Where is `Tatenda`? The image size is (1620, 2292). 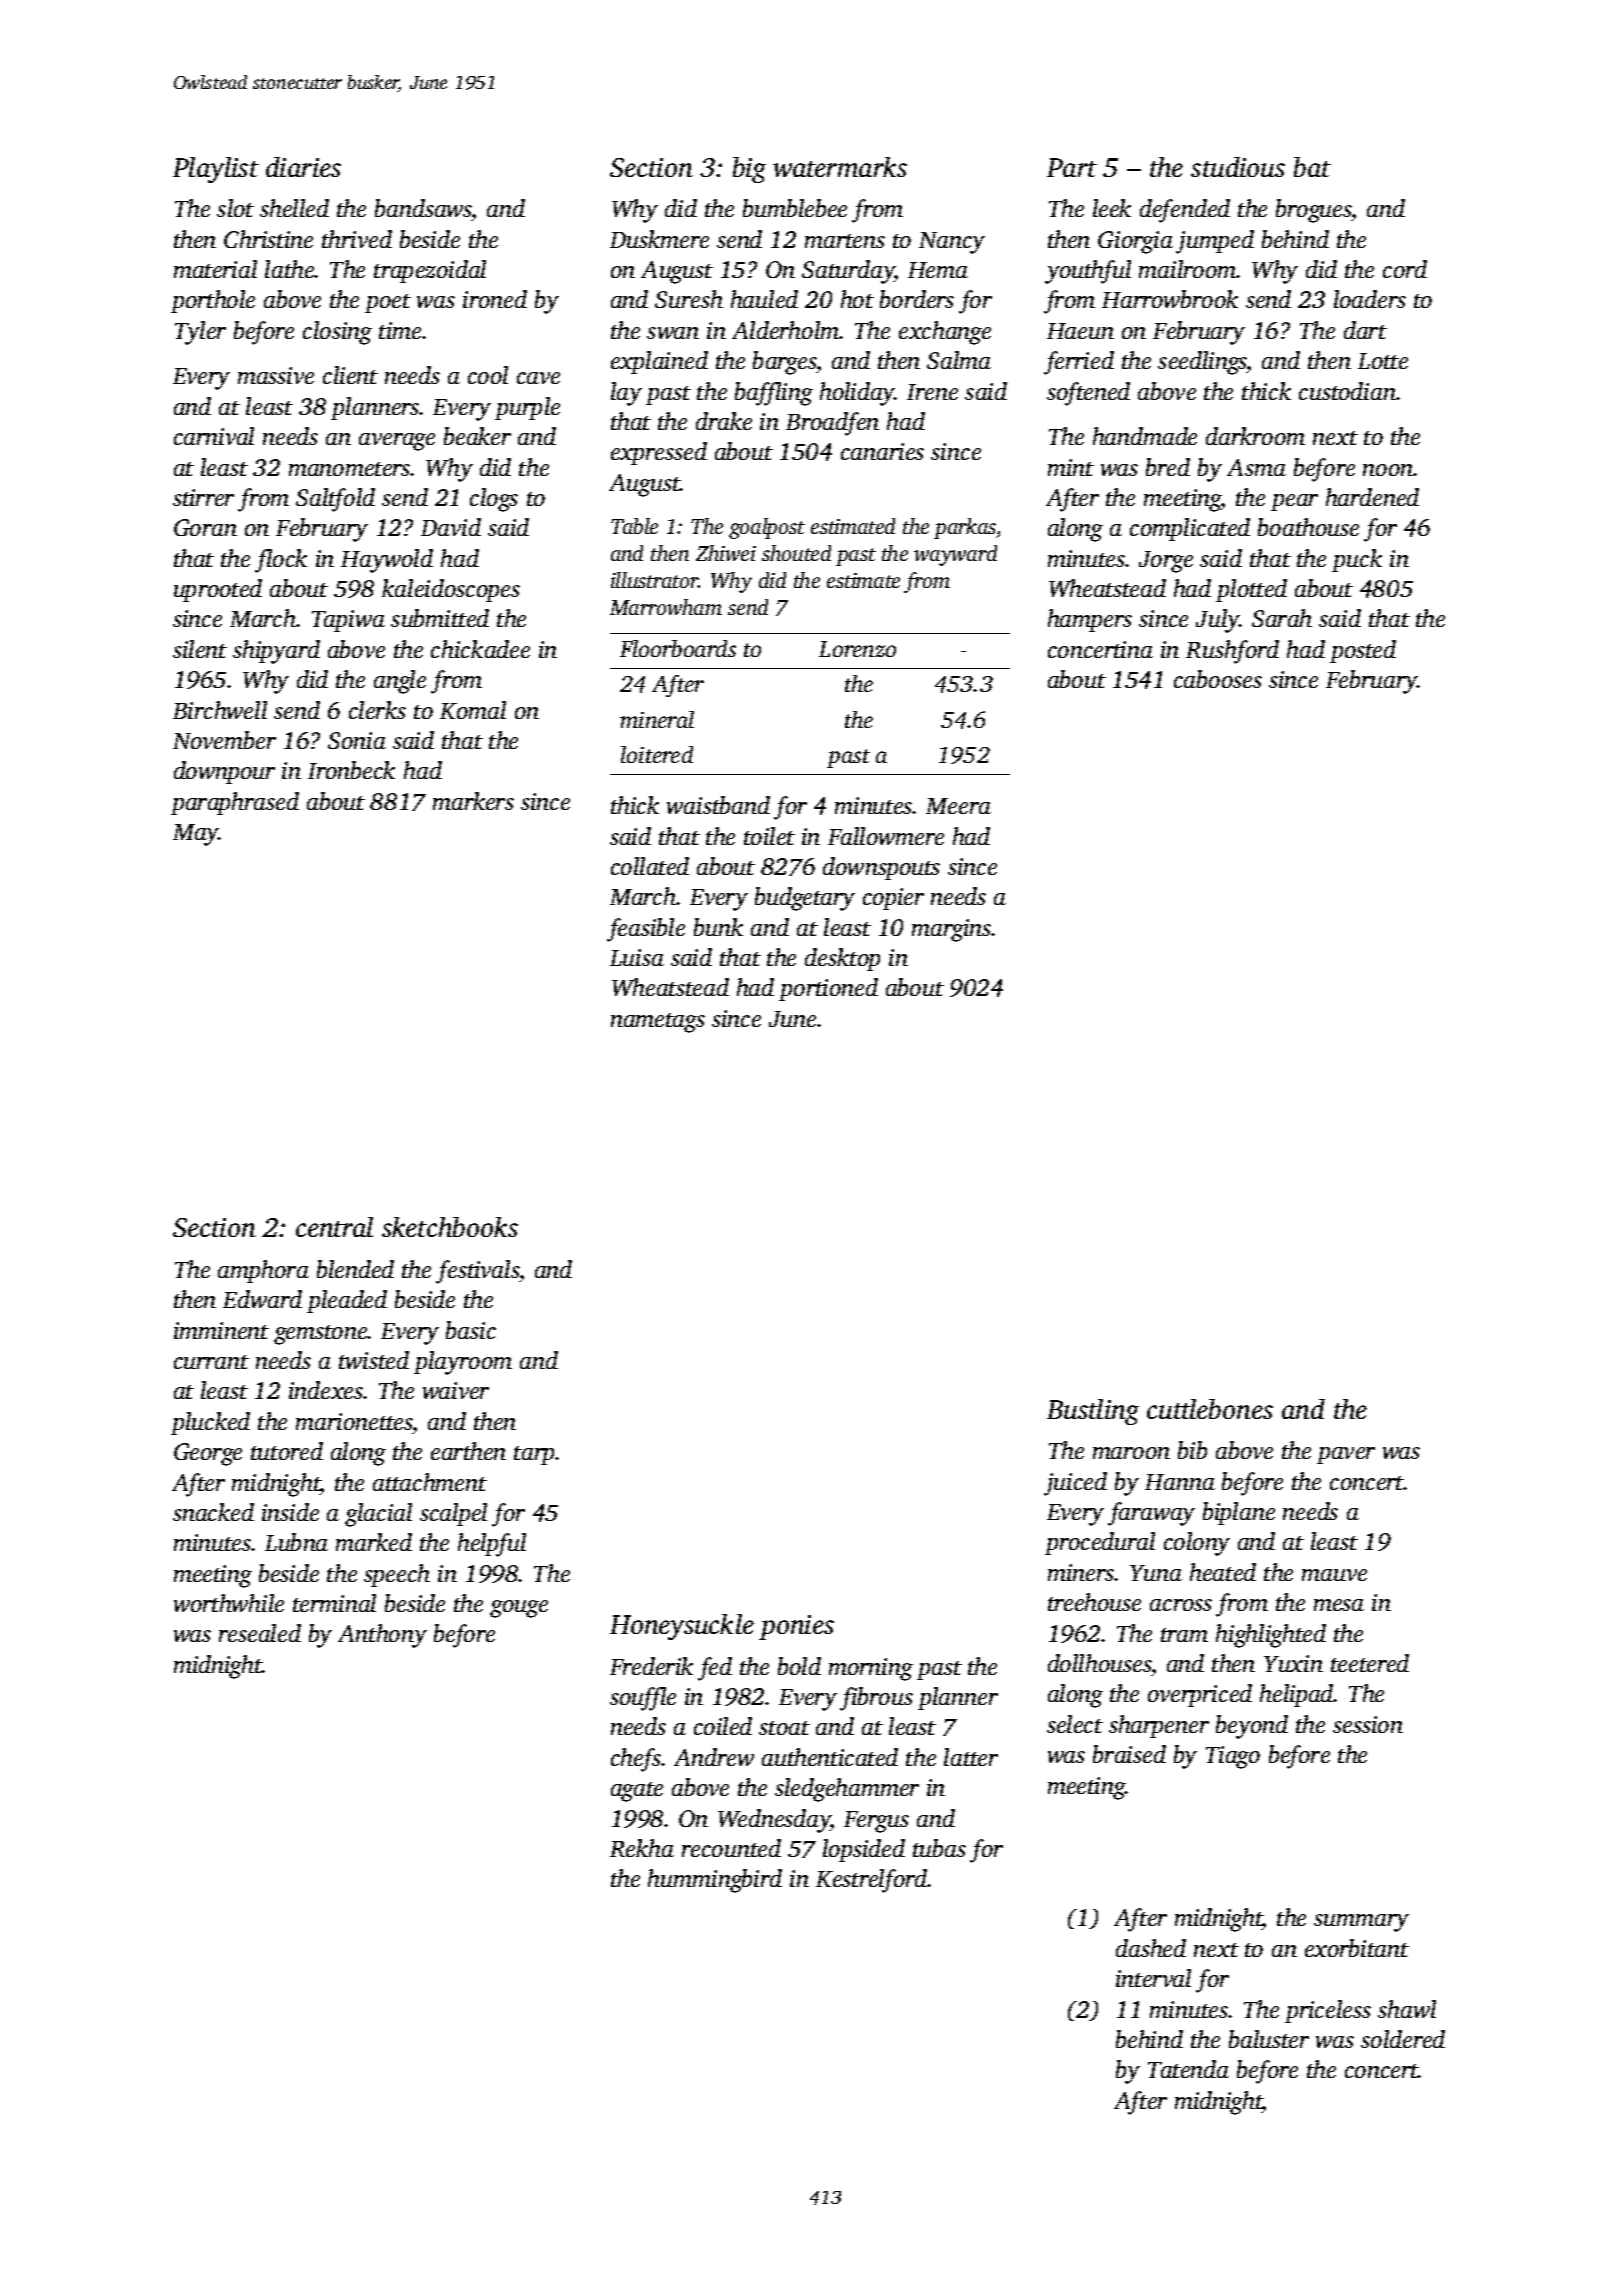 Tatenda is located at coordinates (1188, 2069).
